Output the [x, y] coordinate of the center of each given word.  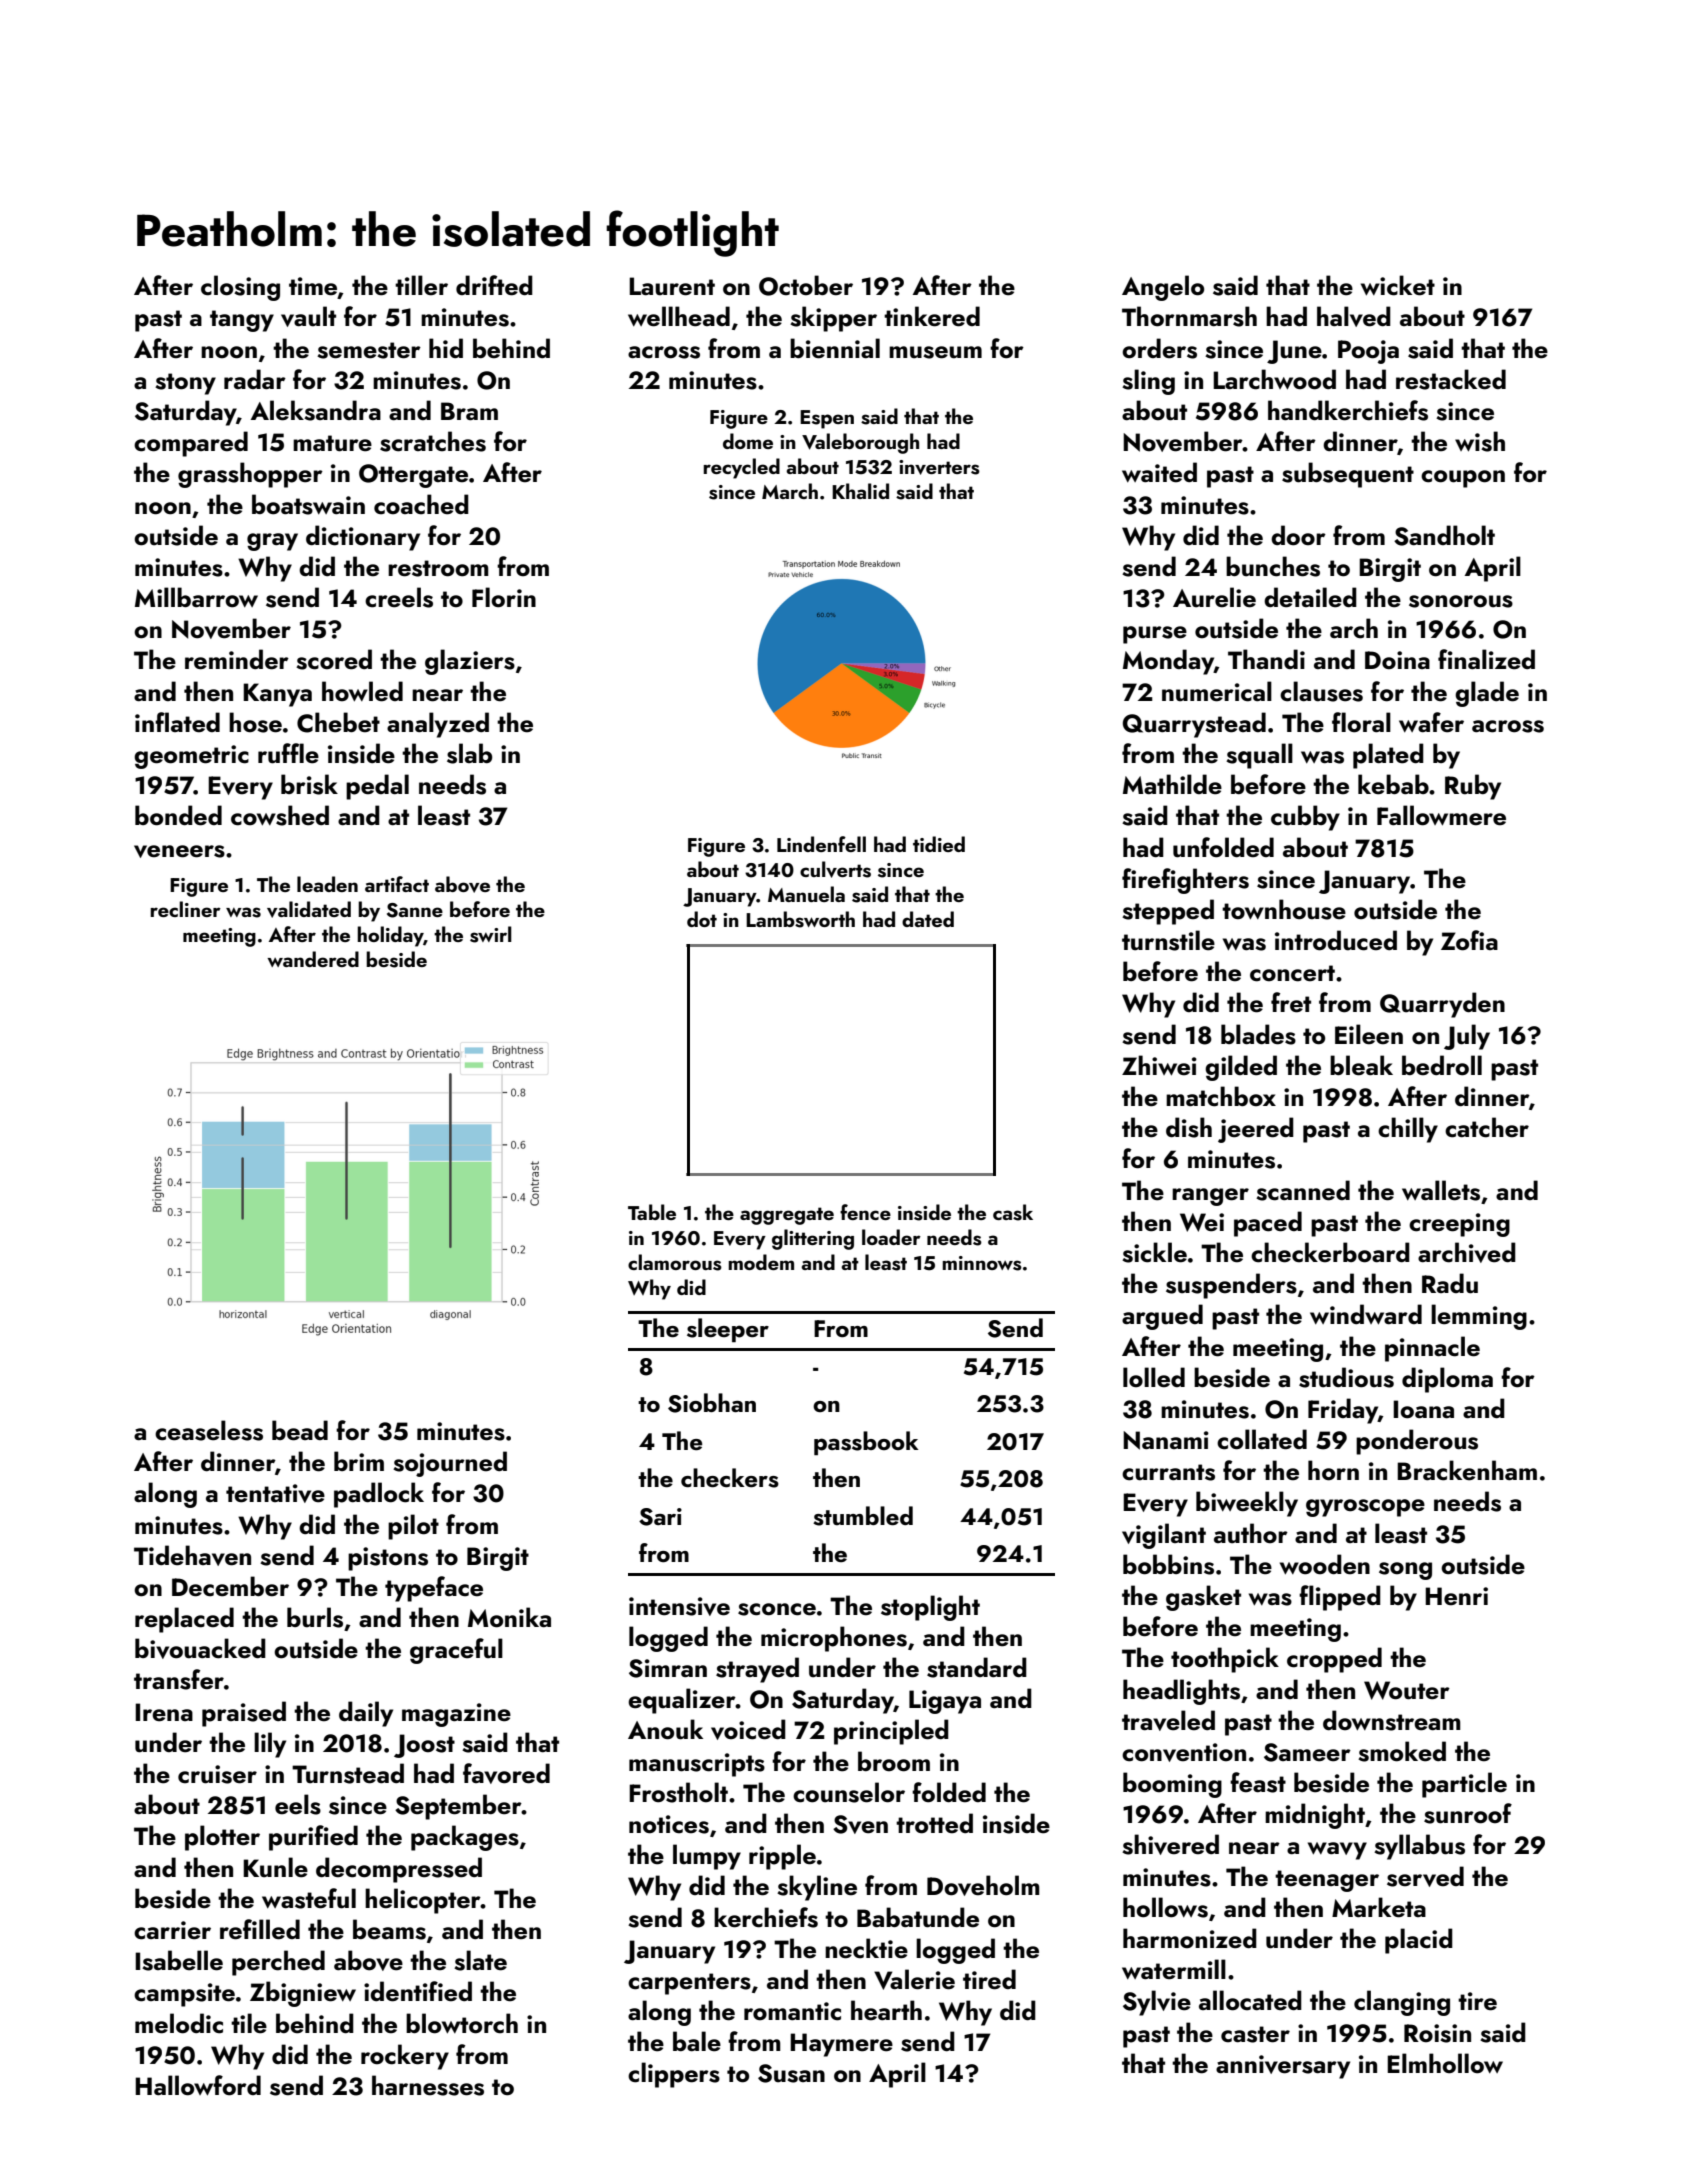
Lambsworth [800, 919]
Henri [1456, 1596]
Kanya [277, 695]
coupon [1463, 479]
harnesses [428, 2085]
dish [1189, 1127]
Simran [668, 1668]
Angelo [1163, 288]
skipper [833, 319]
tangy [242, 321]
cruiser [217, 1774]
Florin [504, 597]
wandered [313, 959]
